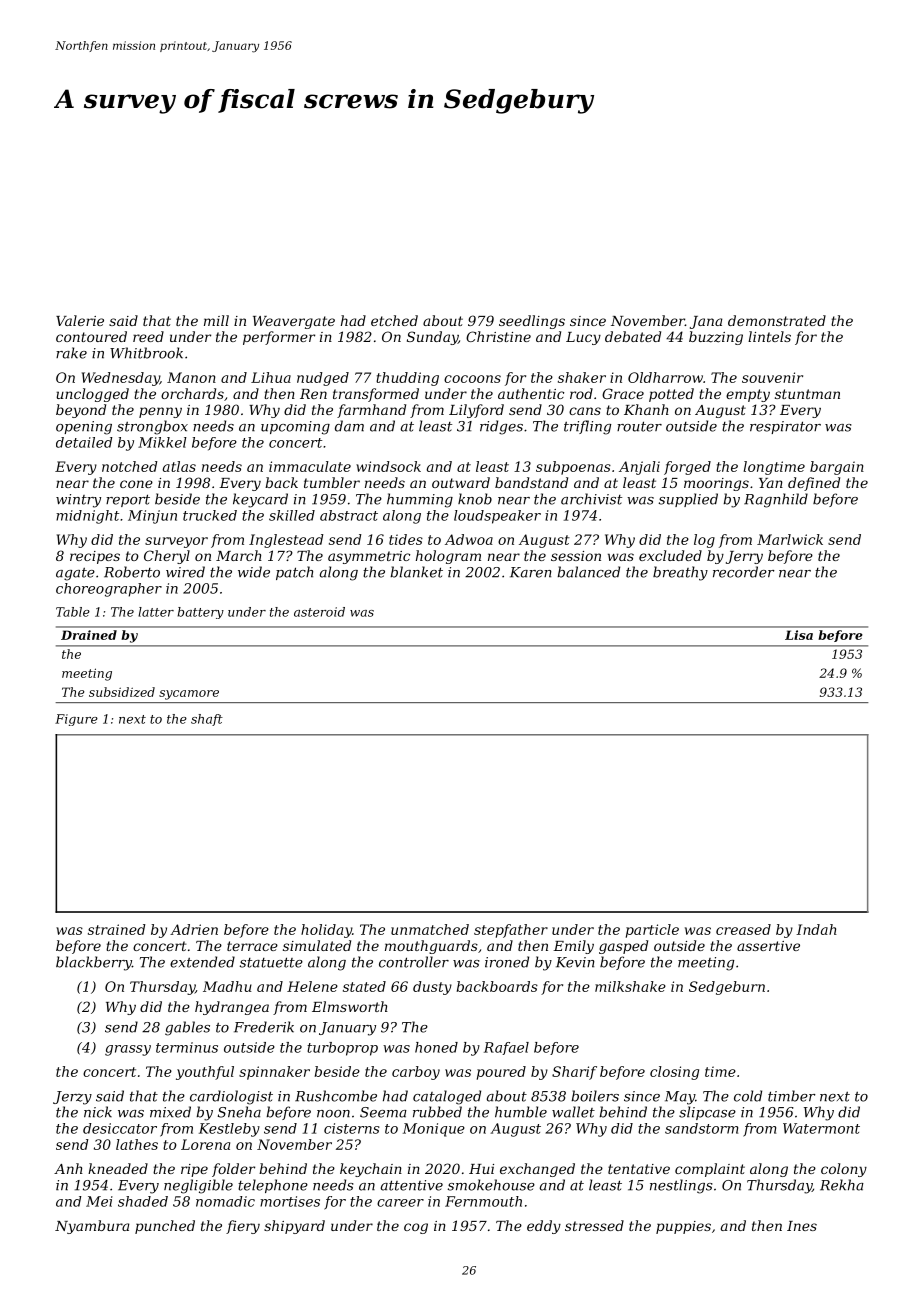 The image size is (924, 1308). I want to click on excluded, so click(670, 555).
